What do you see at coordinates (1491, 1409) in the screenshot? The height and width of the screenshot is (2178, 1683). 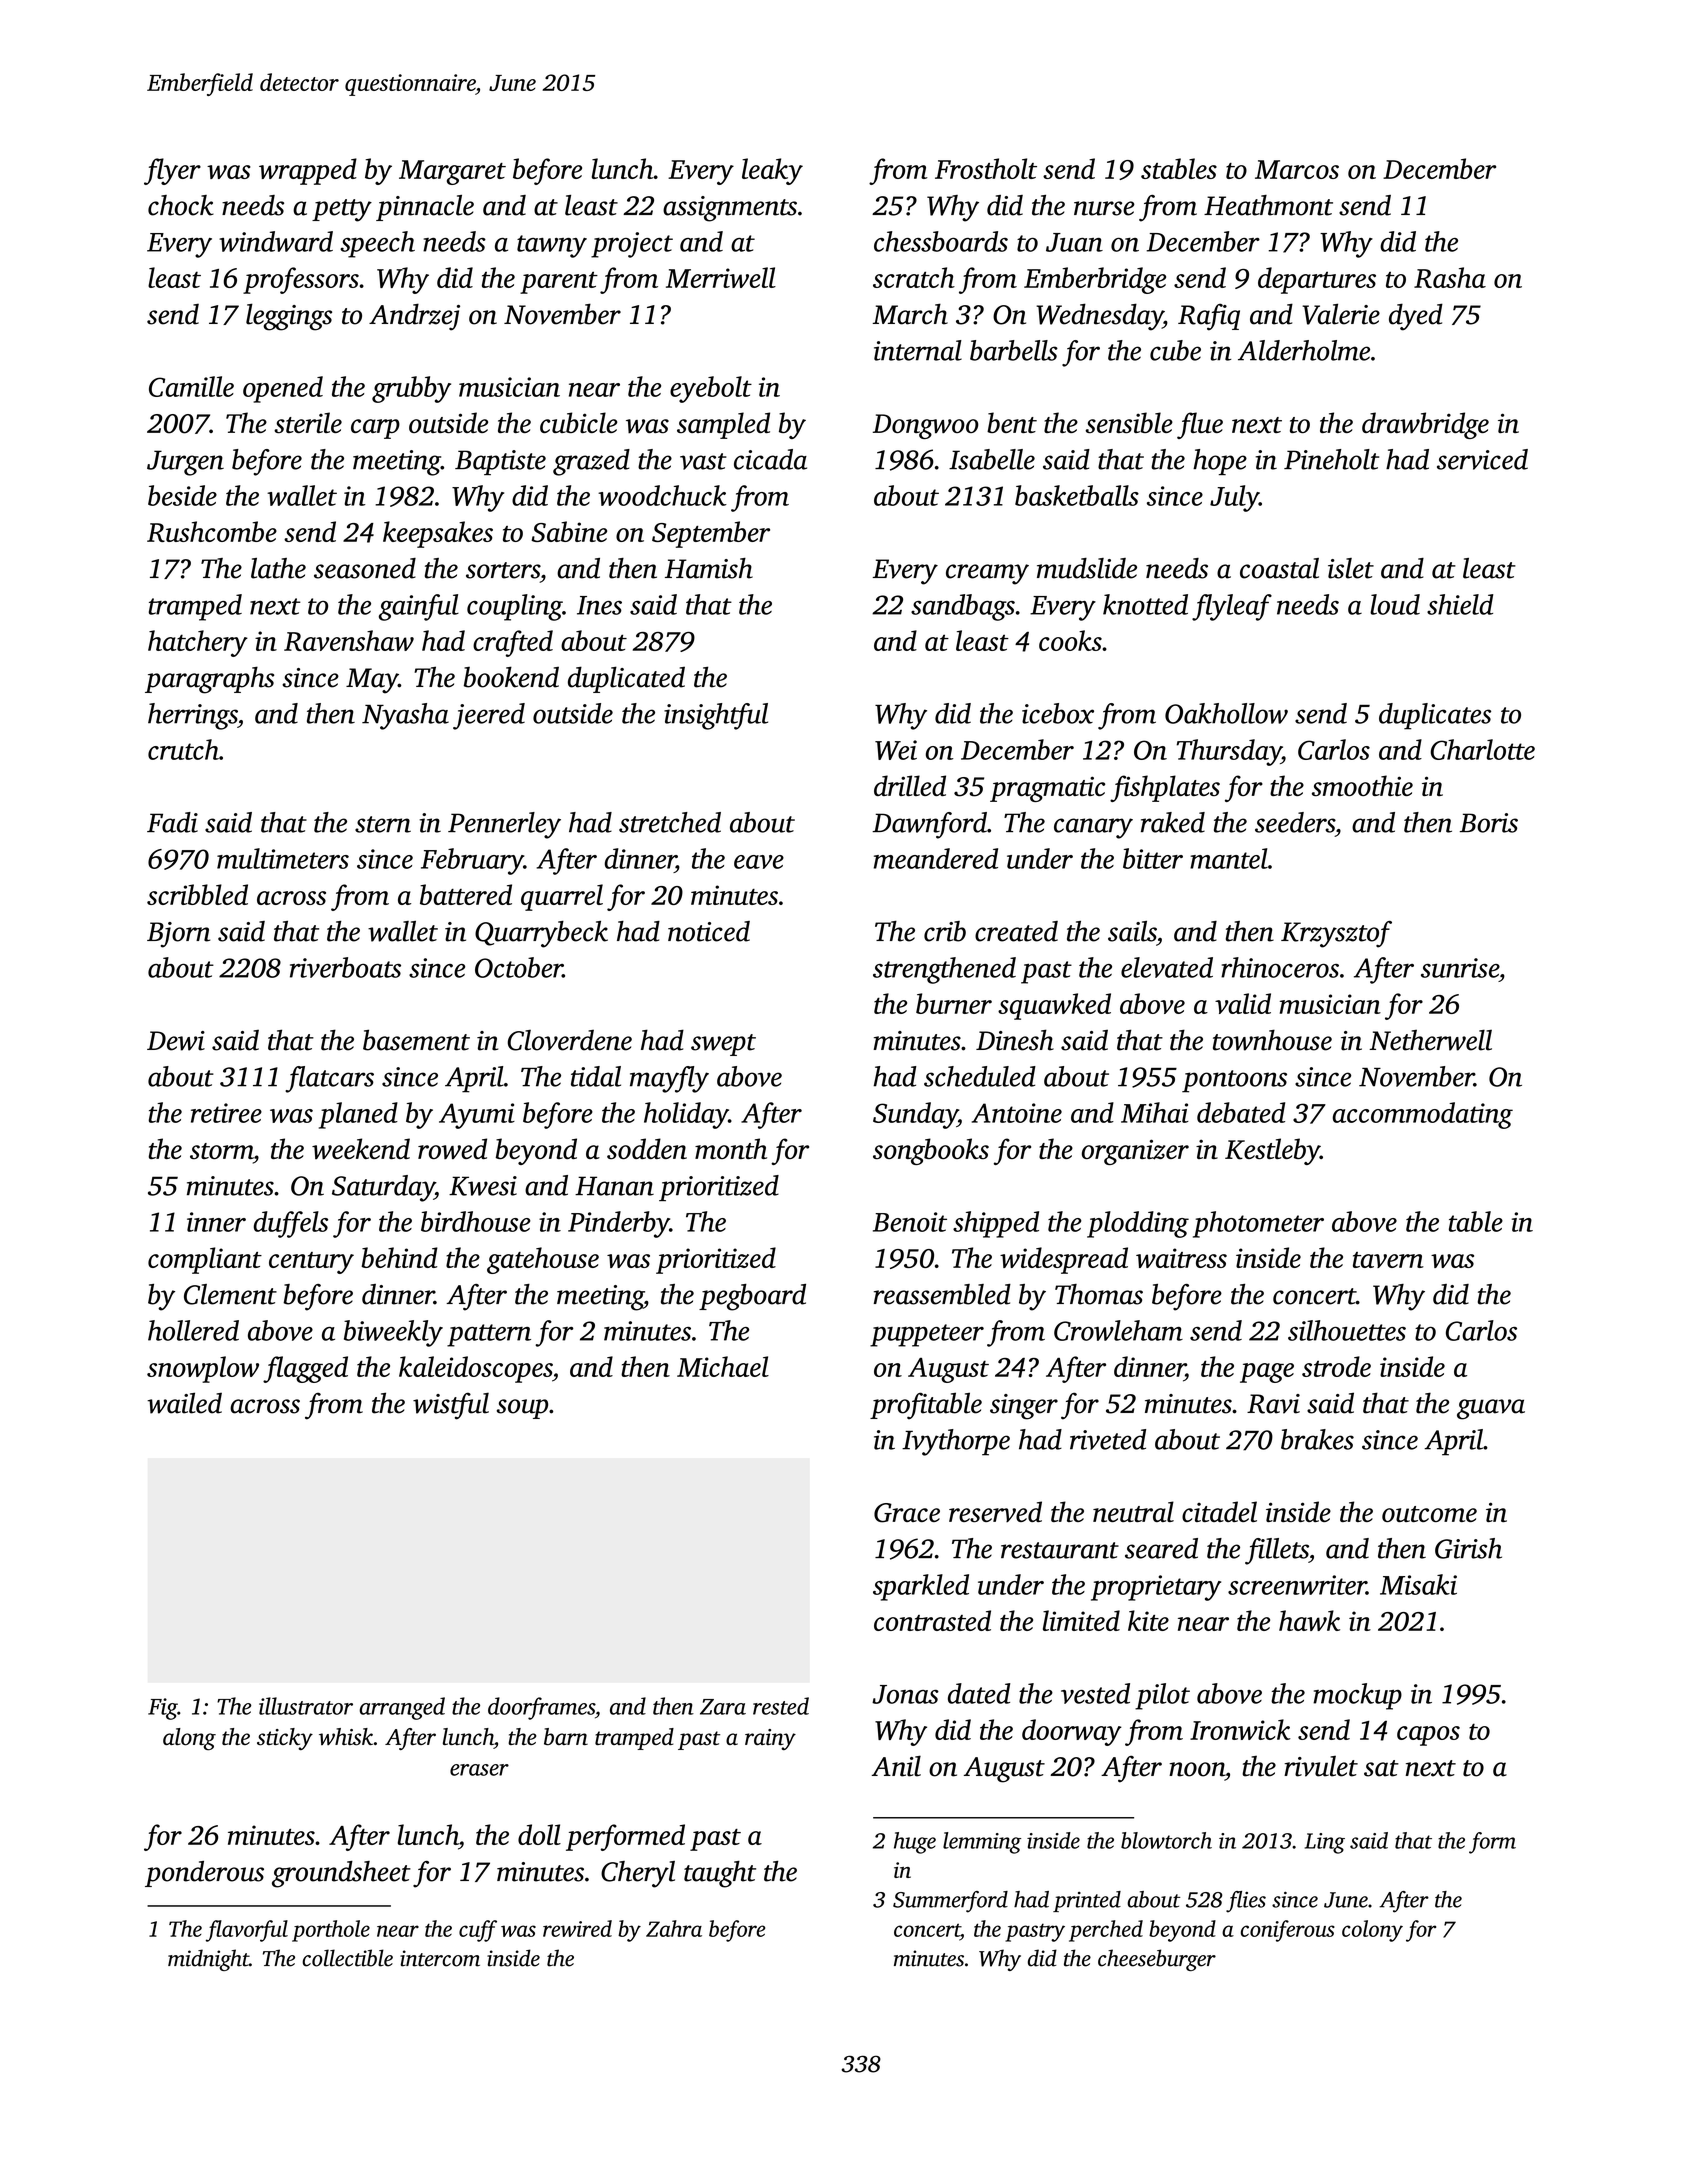 I see `guava` at bounding box center [1491, 1409].
